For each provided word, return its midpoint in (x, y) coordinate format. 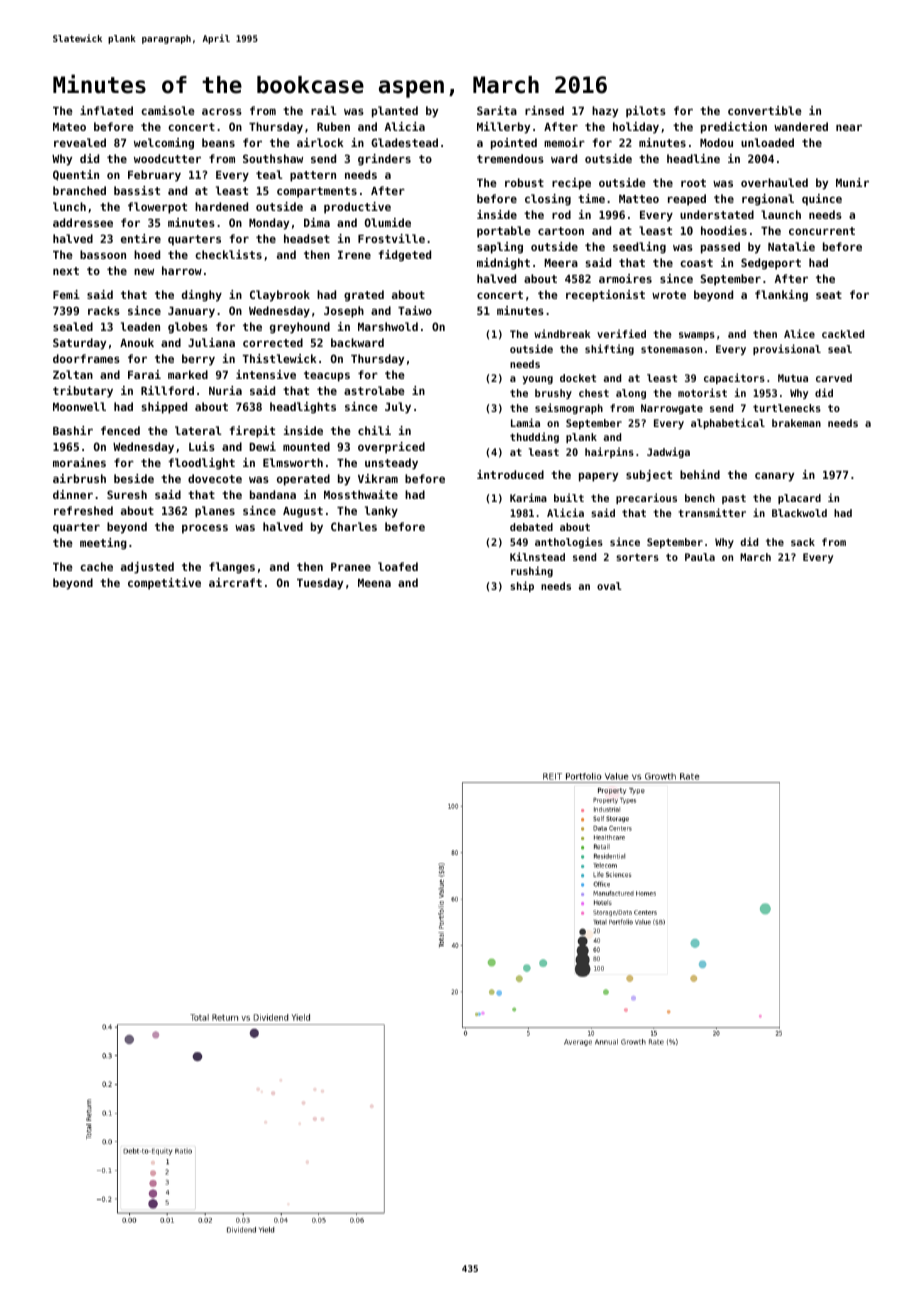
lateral (198, 430)
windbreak (562, 333)
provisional (787, 349)
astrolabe (374, 390)
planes (215, 512)
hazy (605, 112)
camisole (168, 110)
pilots (646, 112)
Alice (799, 333)
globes (188, 328)
